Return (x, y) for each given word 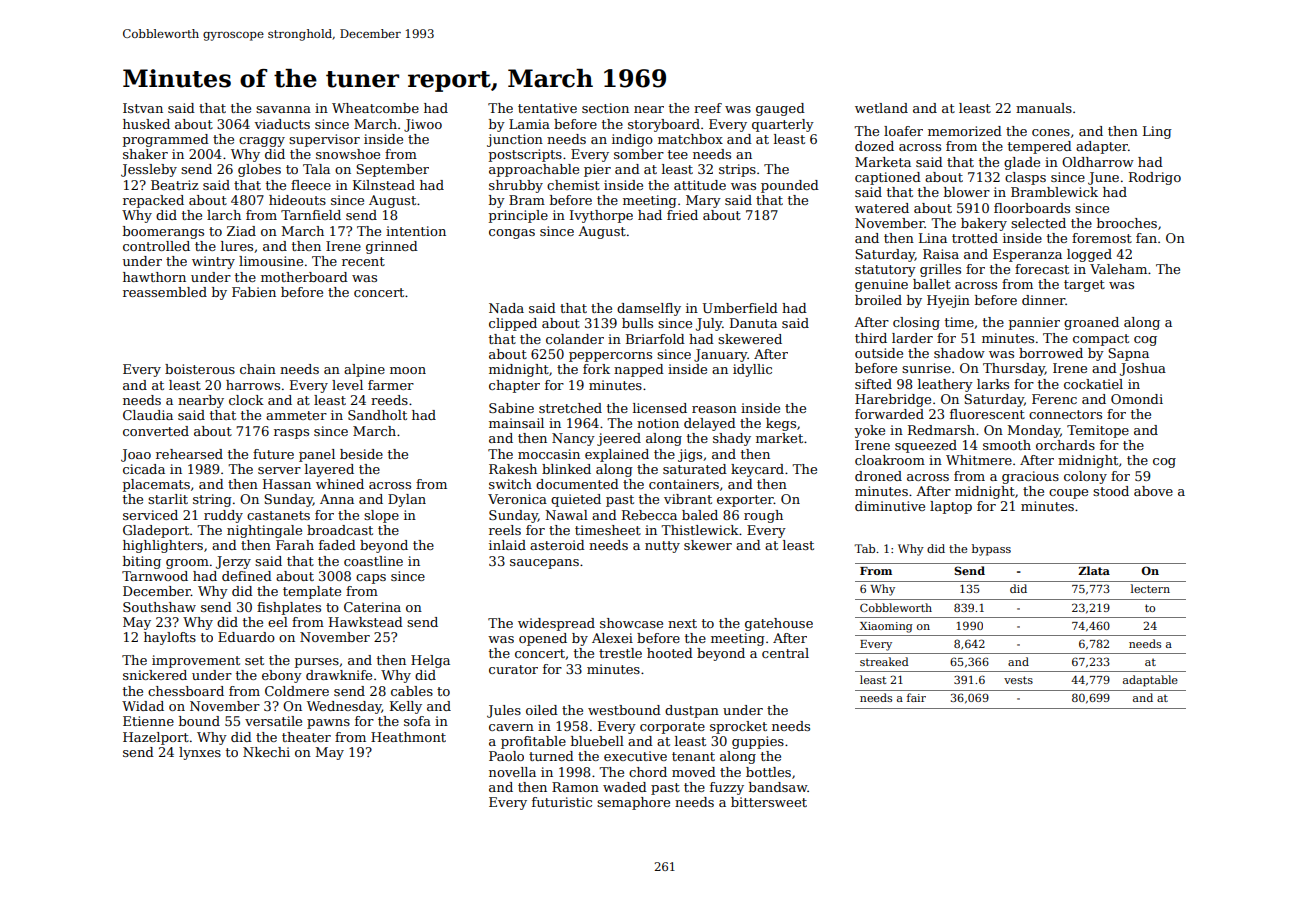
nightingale (264, 531)
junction (515, 140)
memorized (965, 131)
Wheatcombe (375, 108)
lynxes (200, 753)
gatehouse (779, 624)
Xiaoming (886, 627)
